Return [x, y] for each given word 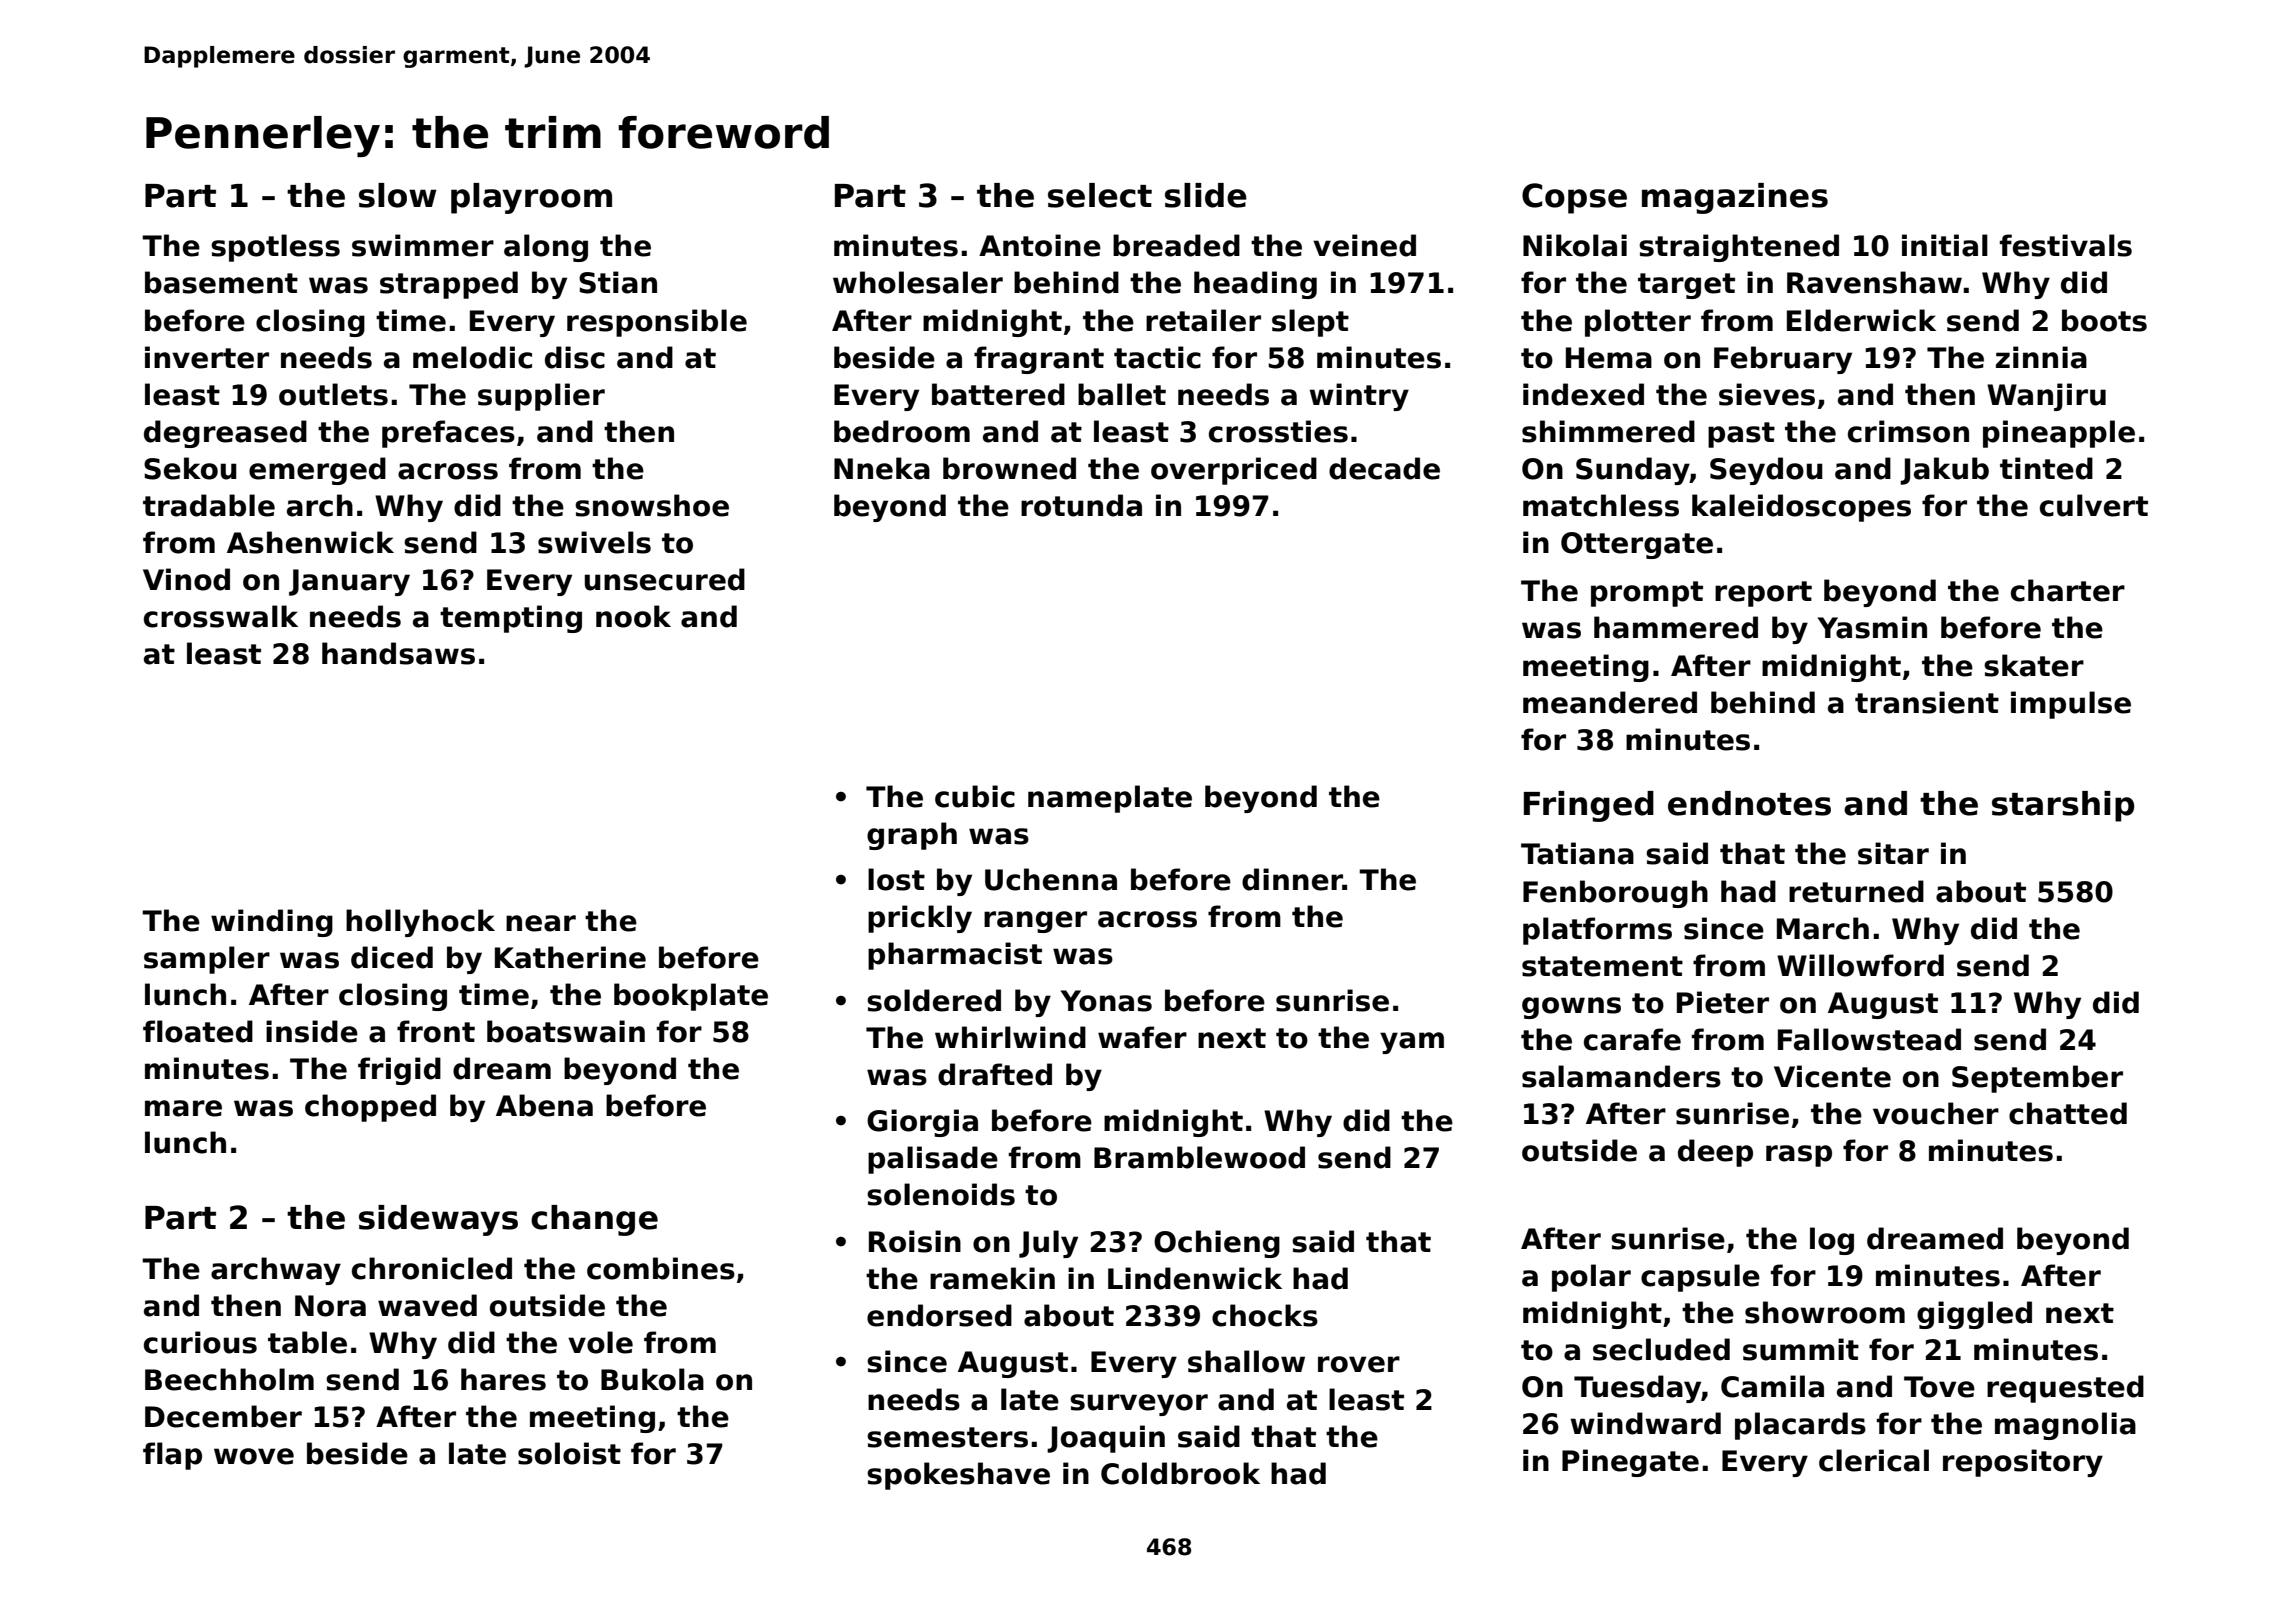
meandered [1610, 702]
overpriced [1234, 471]
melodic [472, 357]
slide [1206, 195]
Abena [544, 1105]
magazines [1735, 198]
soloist [569, 1453]
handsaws [398, 653]
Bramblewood [1199, 1157]
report [1763, 594]
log [1832, 1241]
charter [2068, 590]
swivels [594, 542]
